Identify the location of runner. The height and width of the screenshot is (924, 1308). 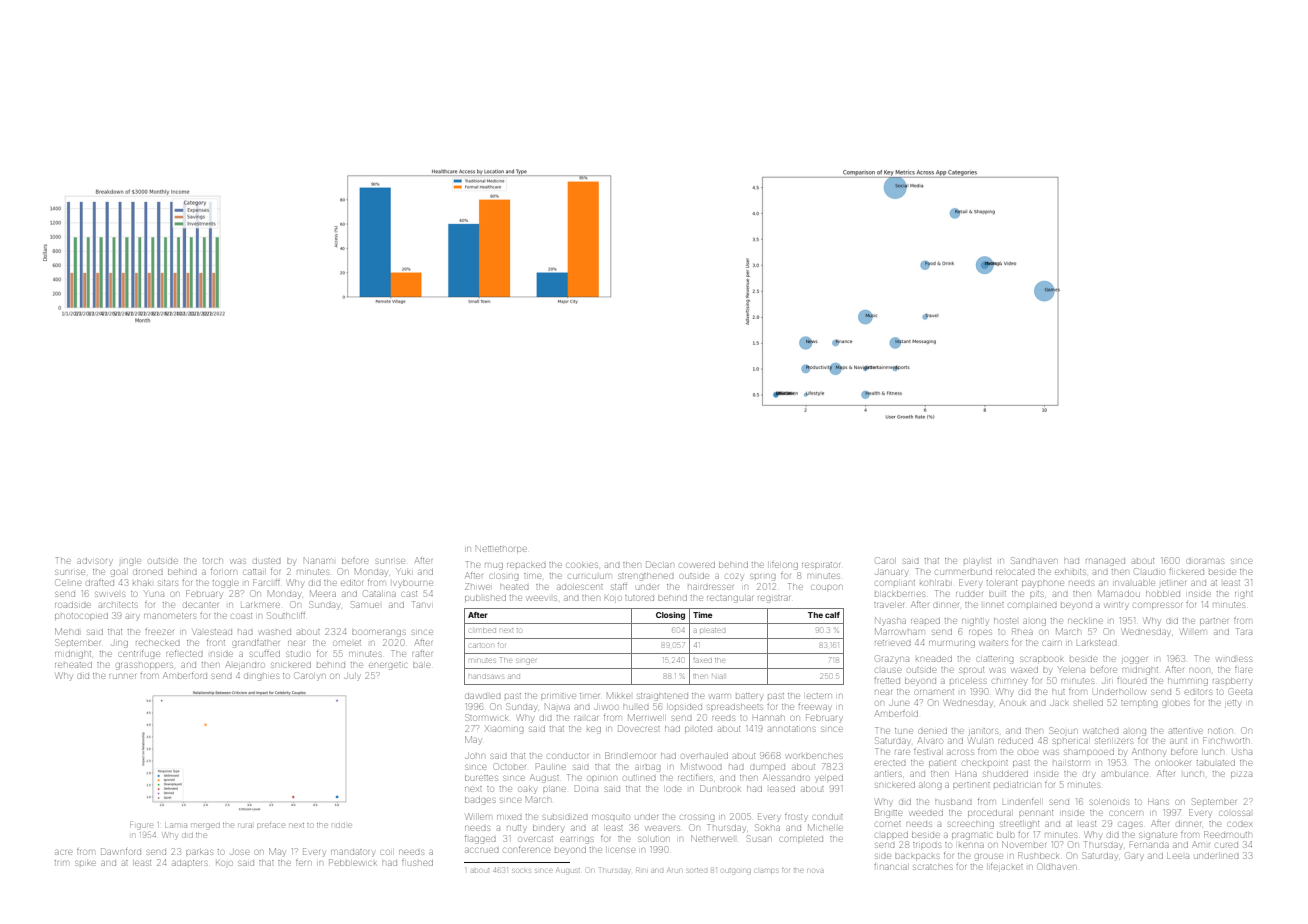
(122, 676).
